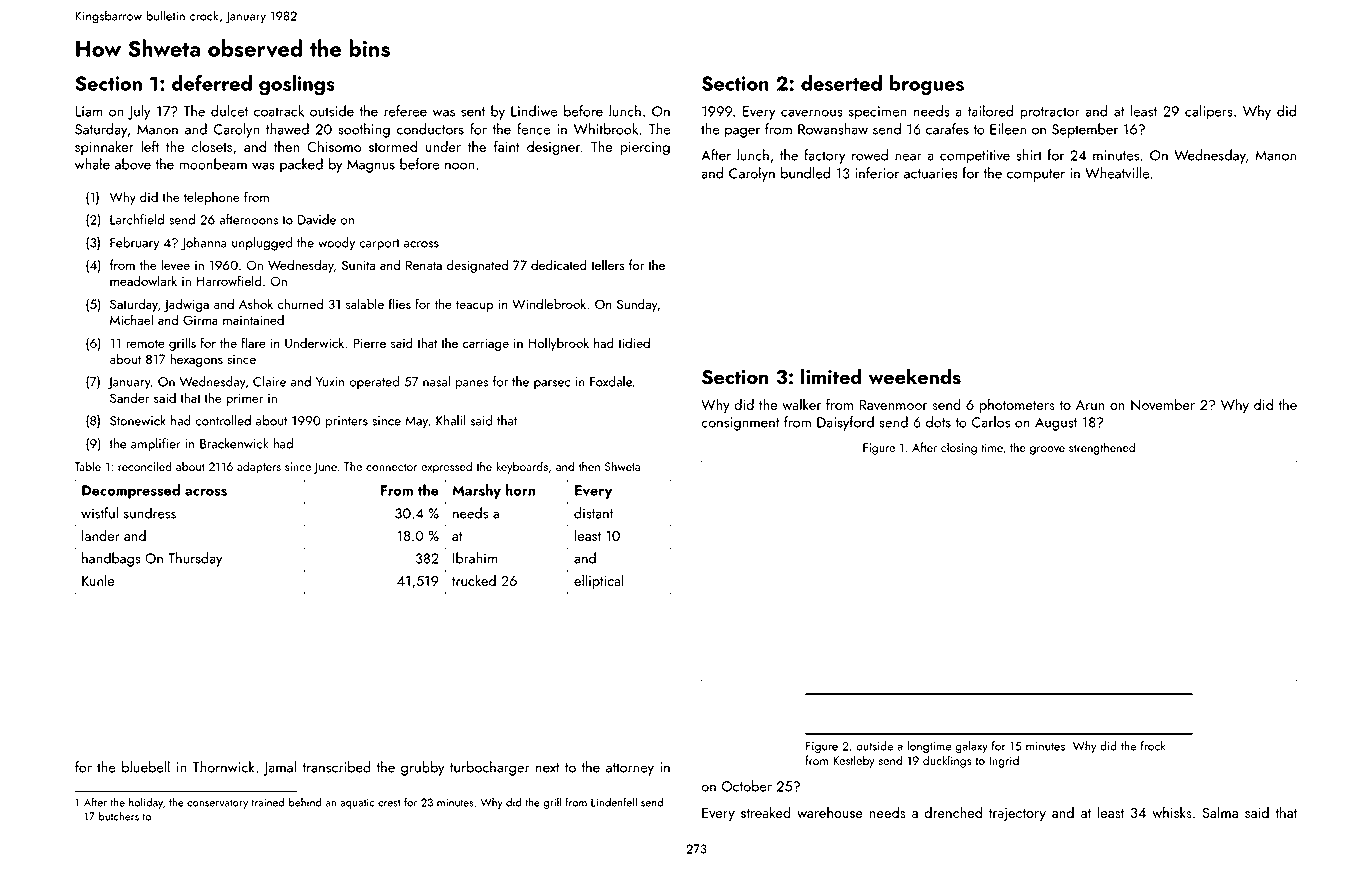 This screenshot has width=1372, height=887. What do you see at coordinates (1153, 746) in the screenshot?
I see `frock` at bounding box center [1153, 746].
